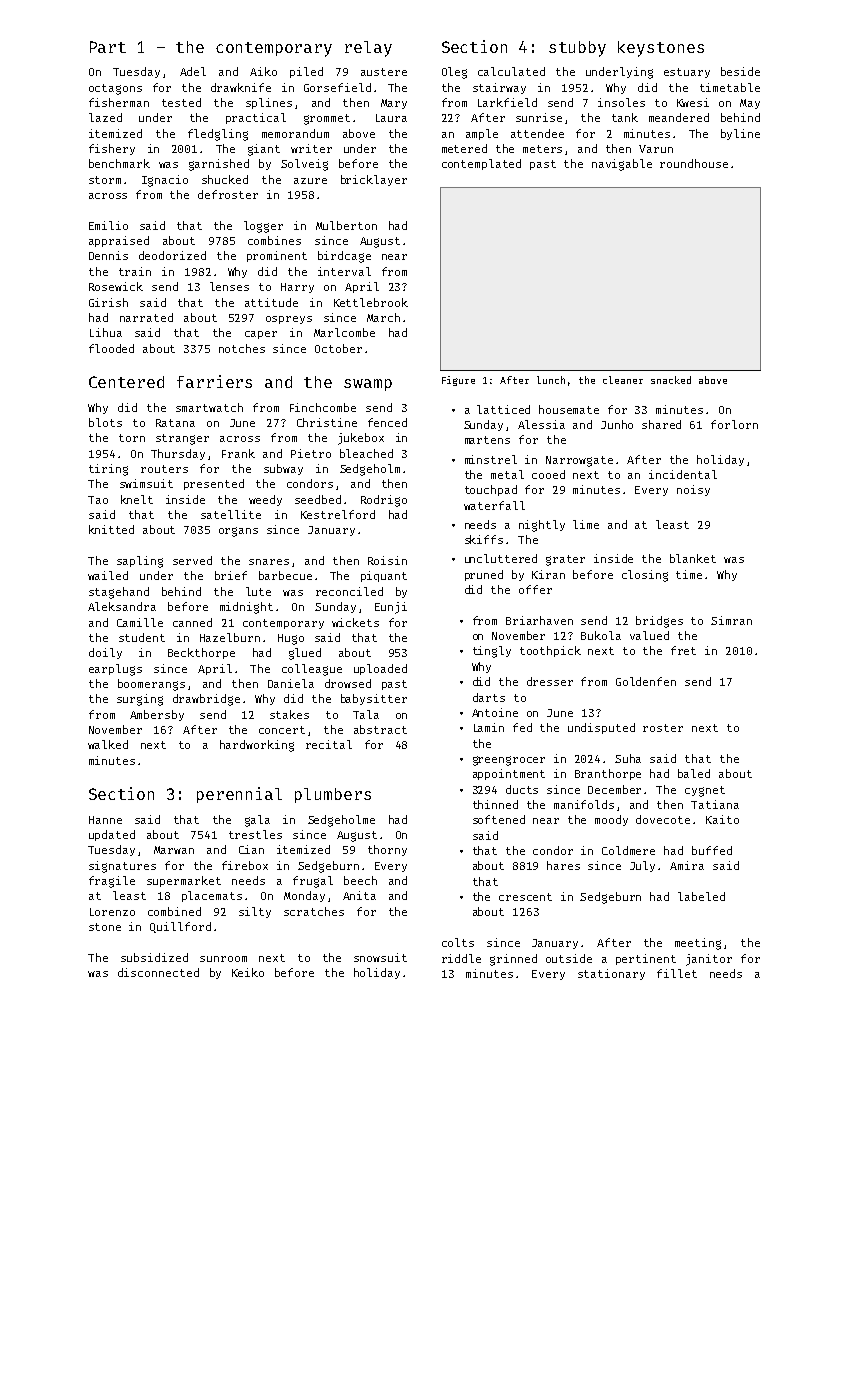  I want to click on Narrowgate, so click(579, 461).
